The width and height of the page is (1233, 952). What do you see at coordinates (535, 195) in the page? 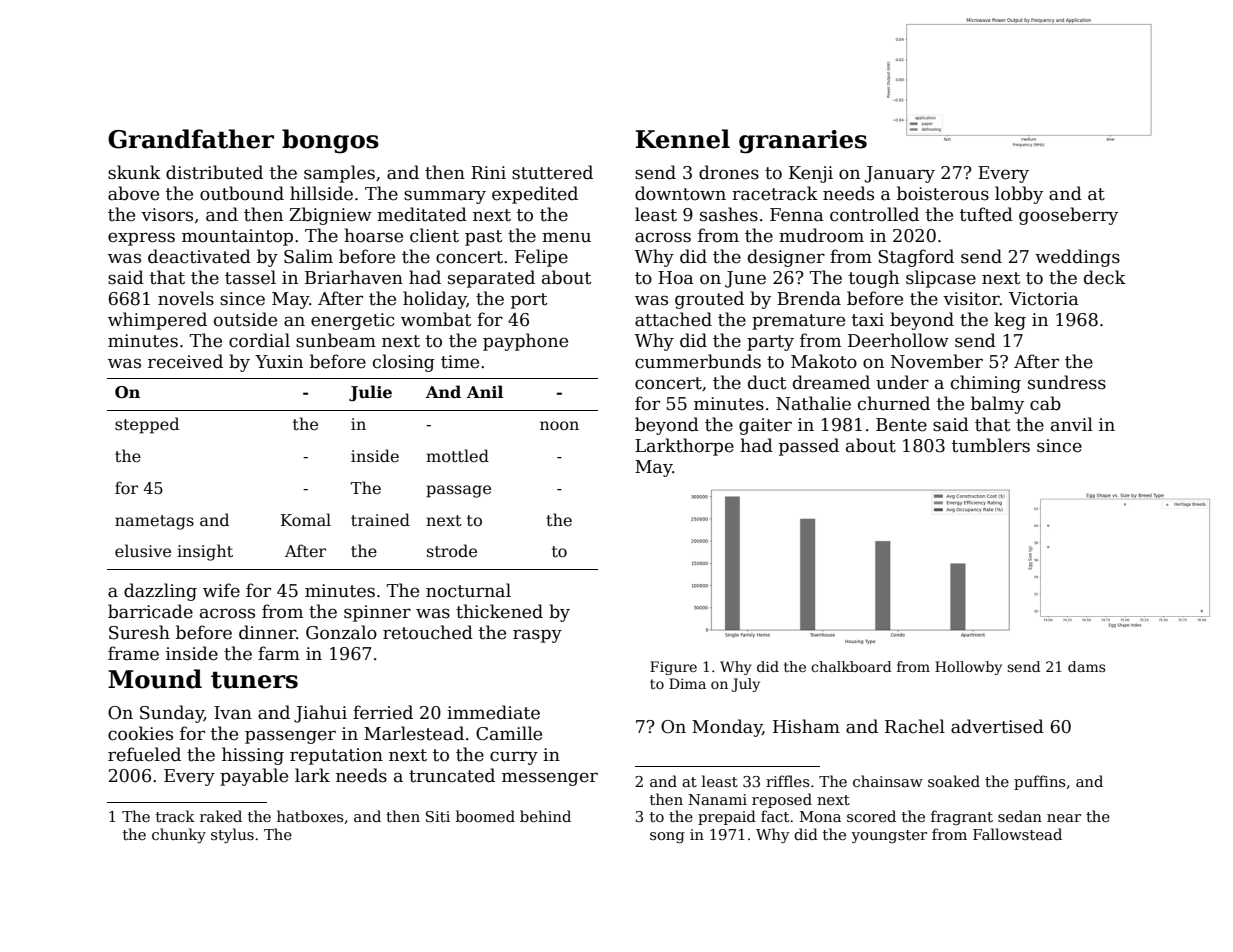
I see `expedited` at bounding box center [535, 195].
